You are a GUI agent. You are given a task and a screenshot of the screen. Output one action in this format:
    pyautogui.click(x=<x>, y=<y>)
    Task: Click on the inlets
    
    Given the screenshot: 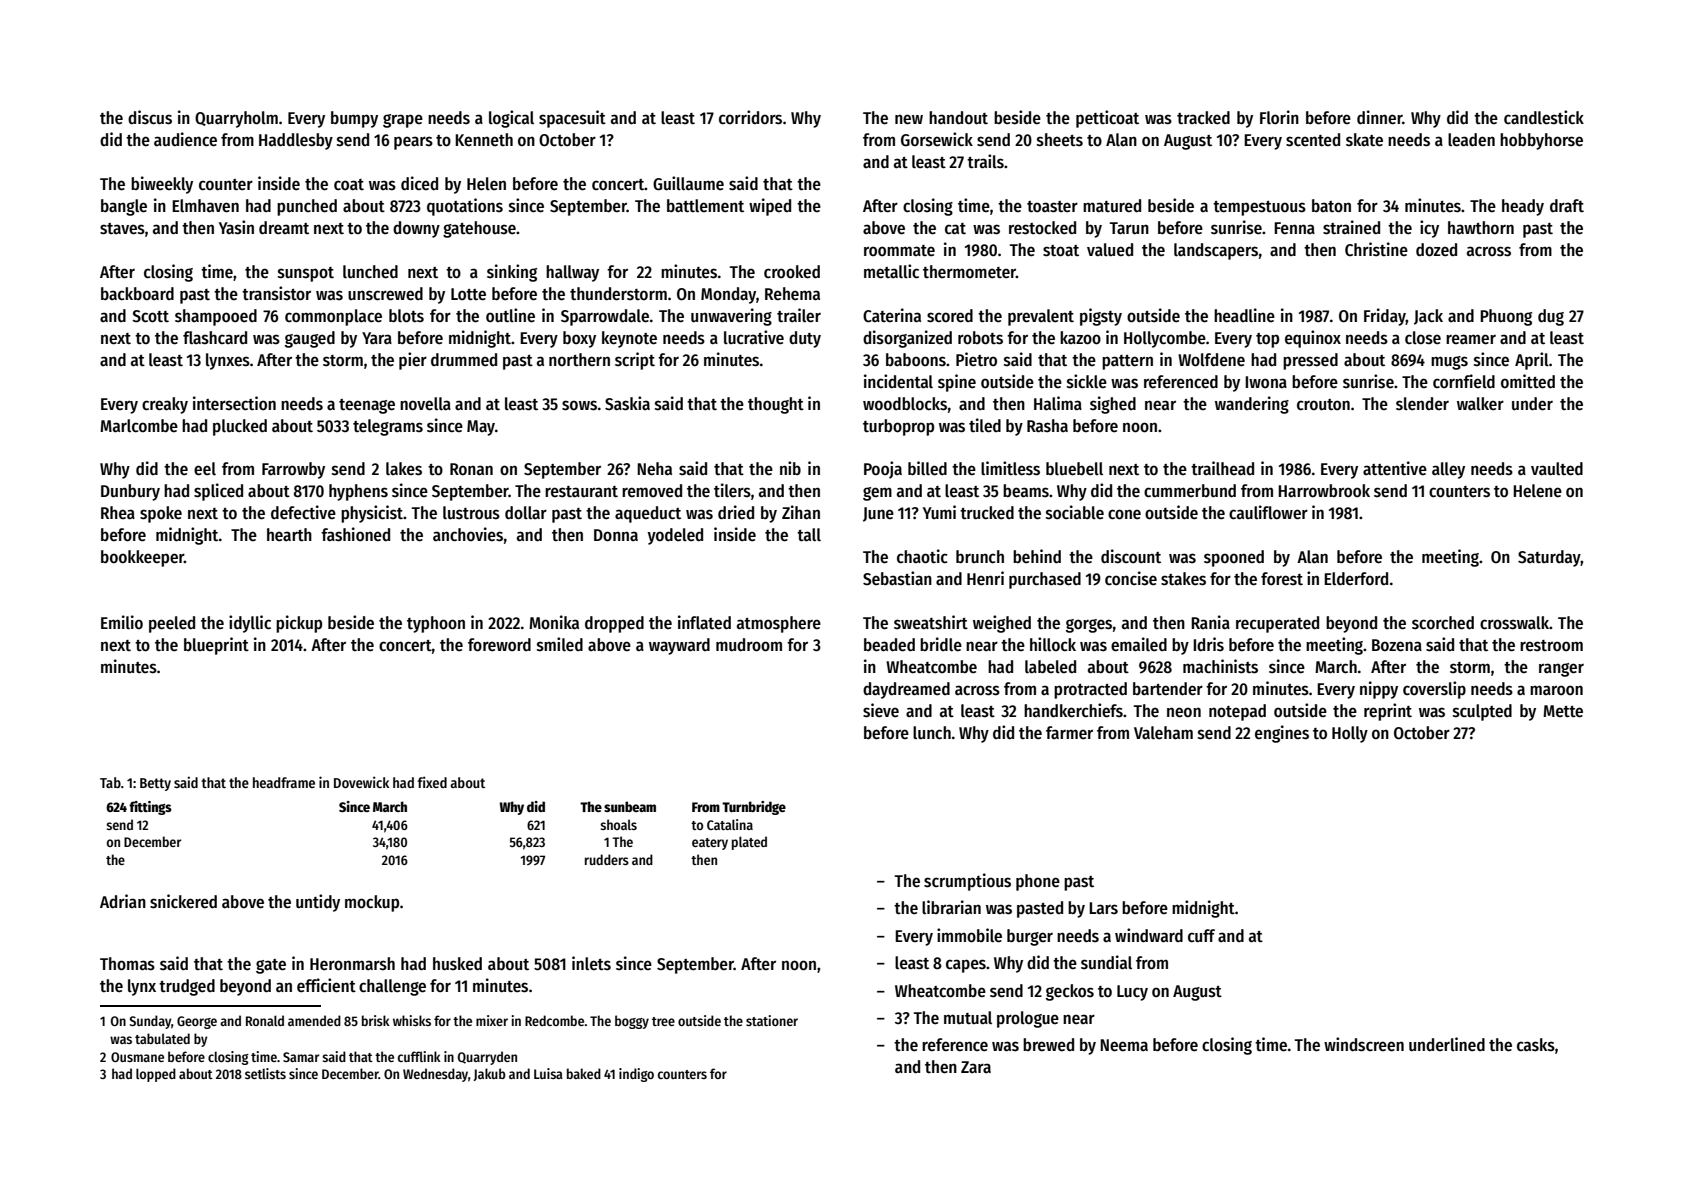 What is the action you would take?
    pyautogui.click(x=591, y=963)
